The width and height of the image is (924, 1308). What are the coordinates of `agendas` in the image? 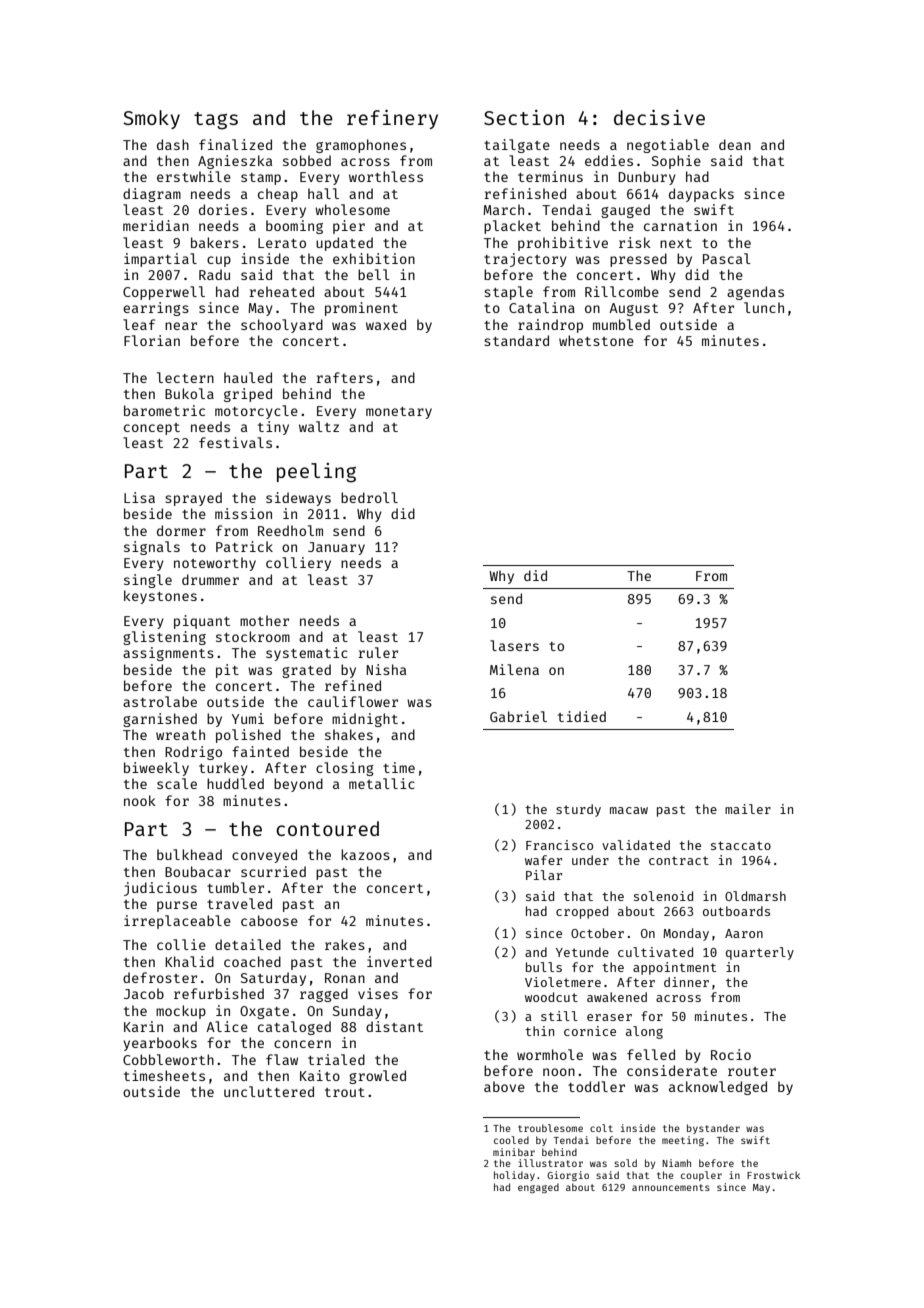 It's located at (755, 293).
